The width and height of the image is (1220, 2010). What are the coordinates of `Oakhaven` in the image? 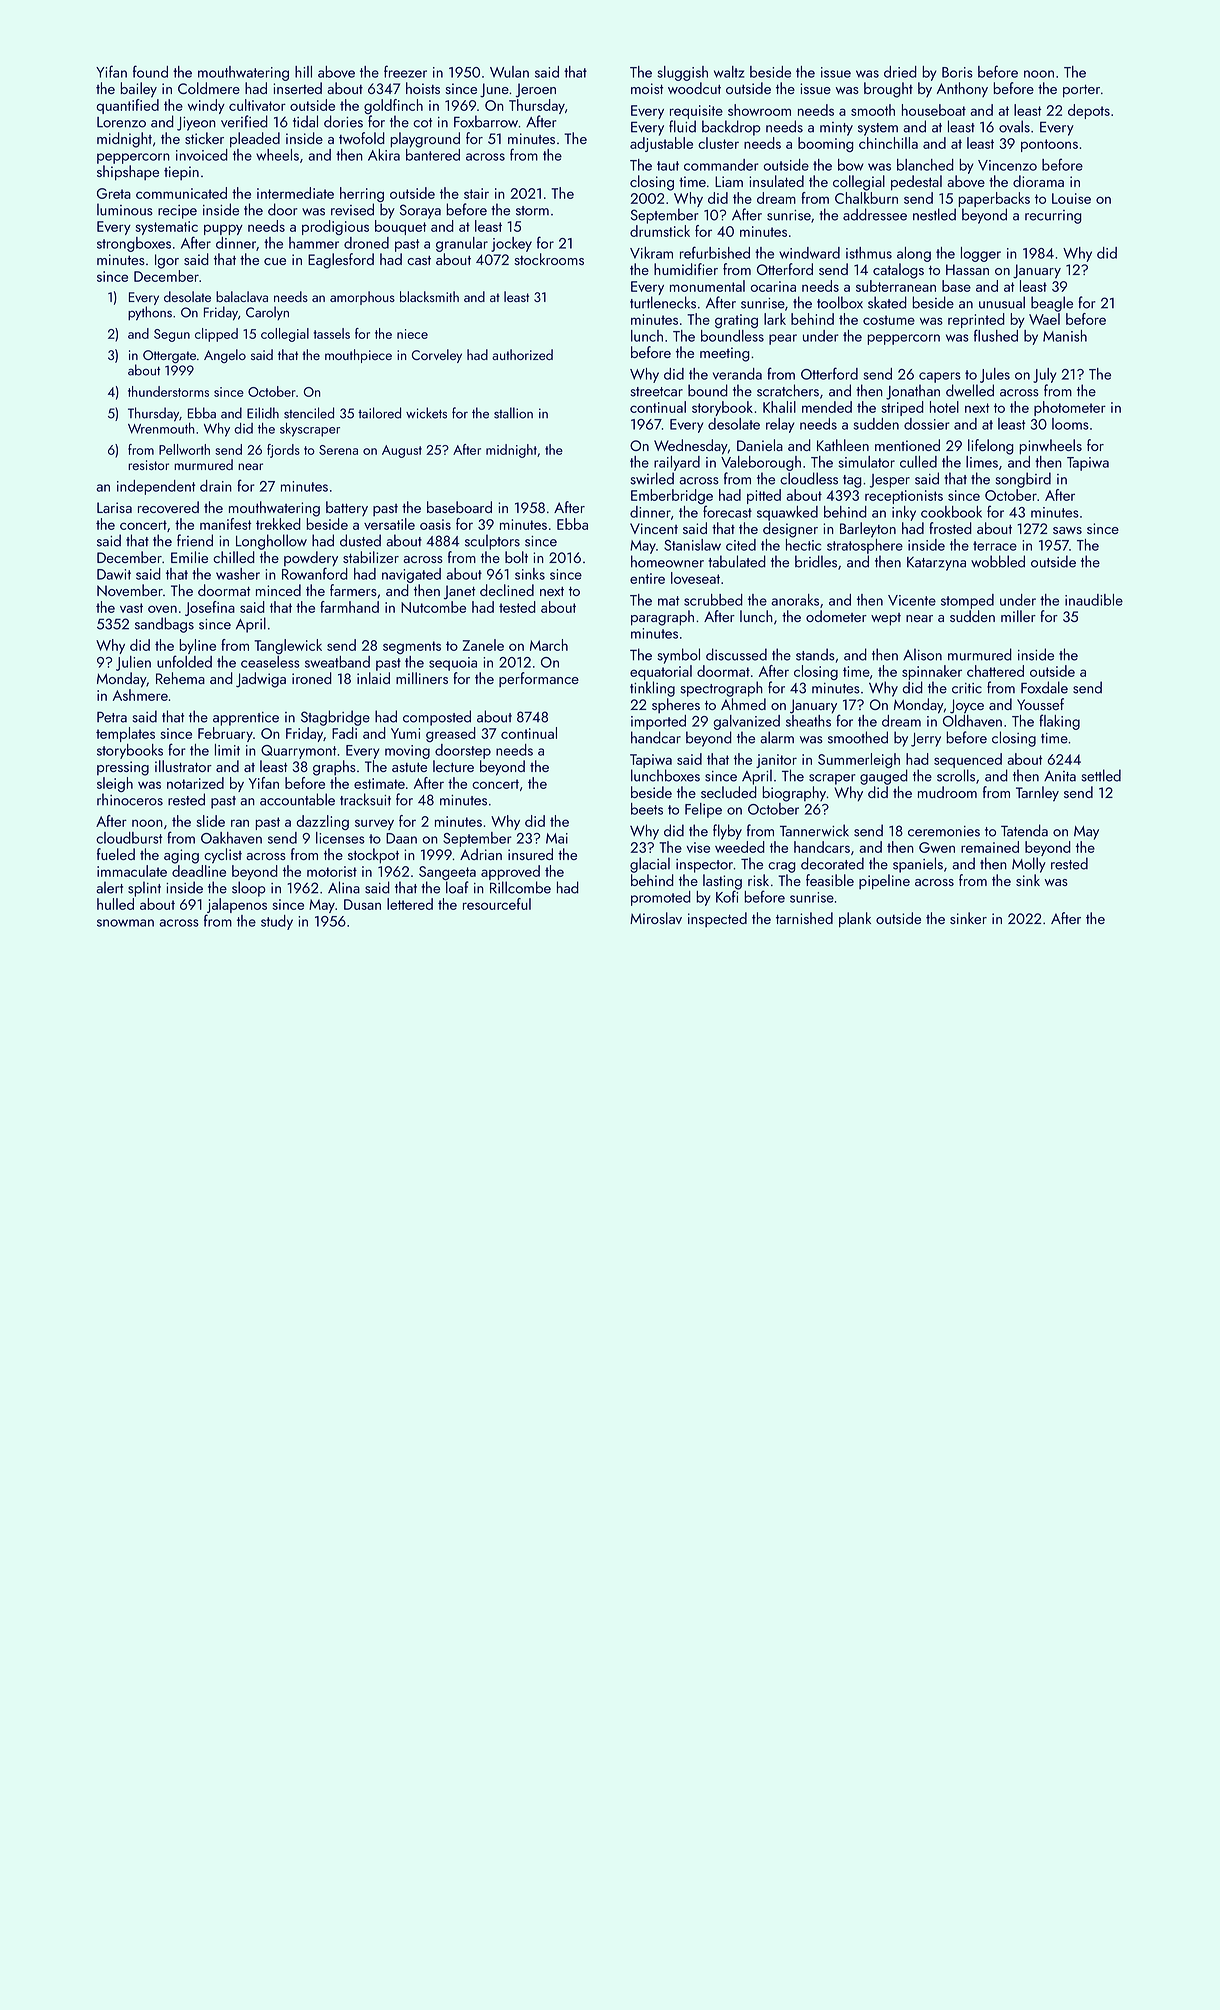 It's located at (231, 838).
